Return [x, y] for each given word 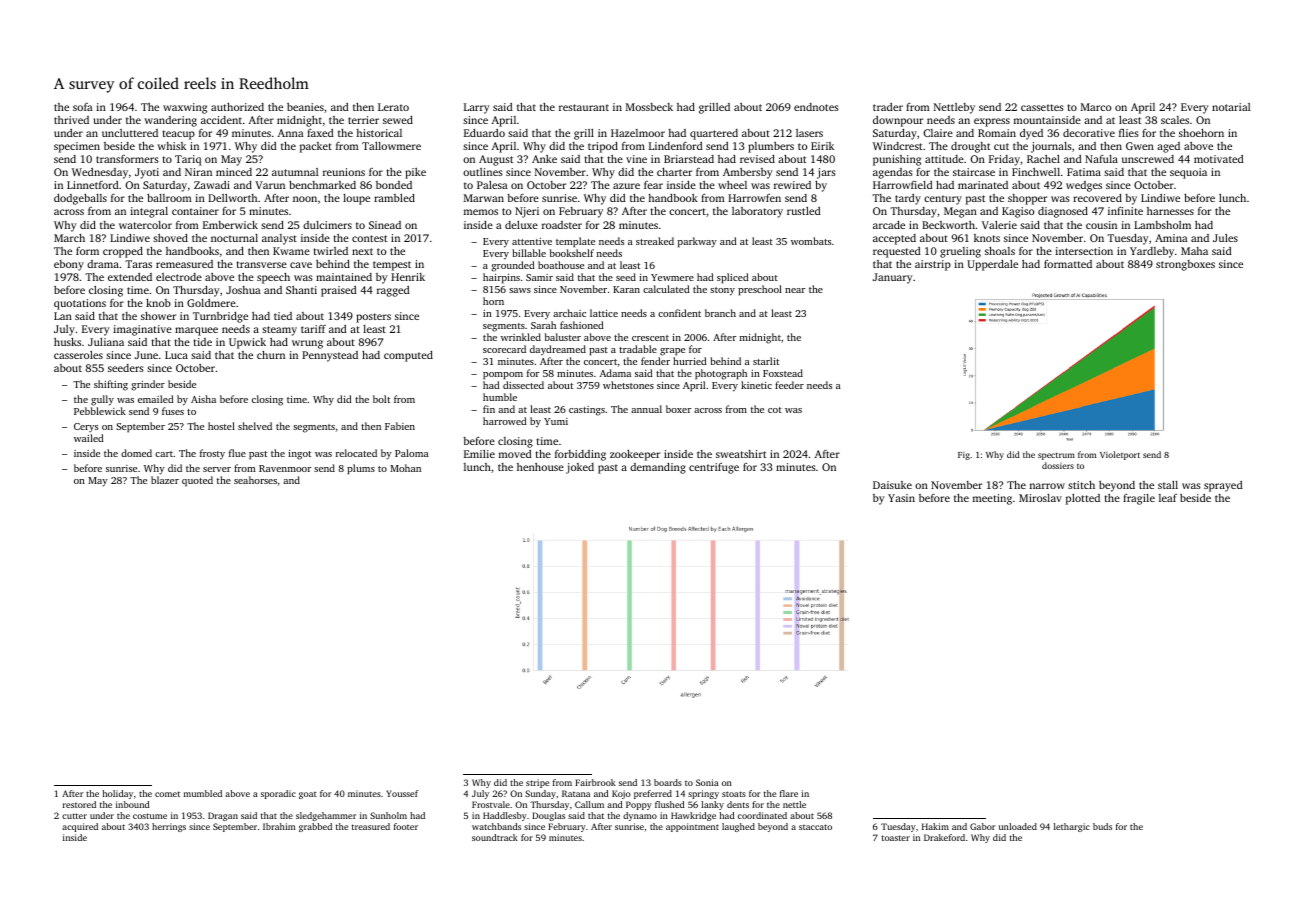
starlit [766, 361]
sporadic [278, 794]
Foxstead [783, 373]
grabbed [315, 827]
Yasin [901, 498]
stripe [537, 783]
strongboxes [1185, 265]
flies [1129, 133]
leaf [1168, 498]
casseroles [78, 355]
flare [789, 793]
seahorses [255, 480]
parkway [697, 242]
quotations [80, 304]
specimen [77, 147]
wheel [732, 185]
